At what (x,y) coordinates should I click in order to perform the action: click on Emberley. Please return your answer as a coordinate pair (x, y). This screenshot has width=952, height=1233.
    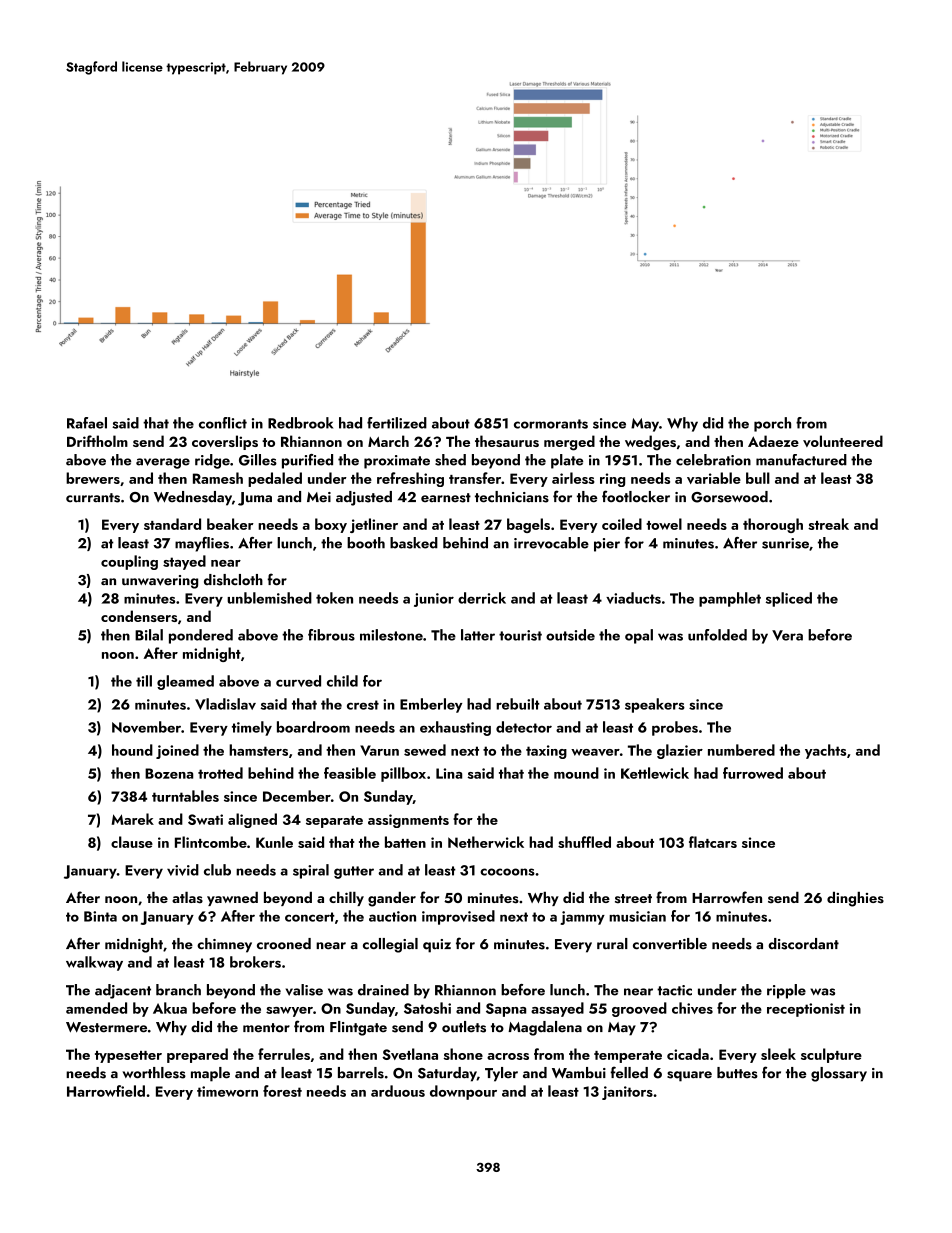
    Looking at the image, I should click on (431, 705).
